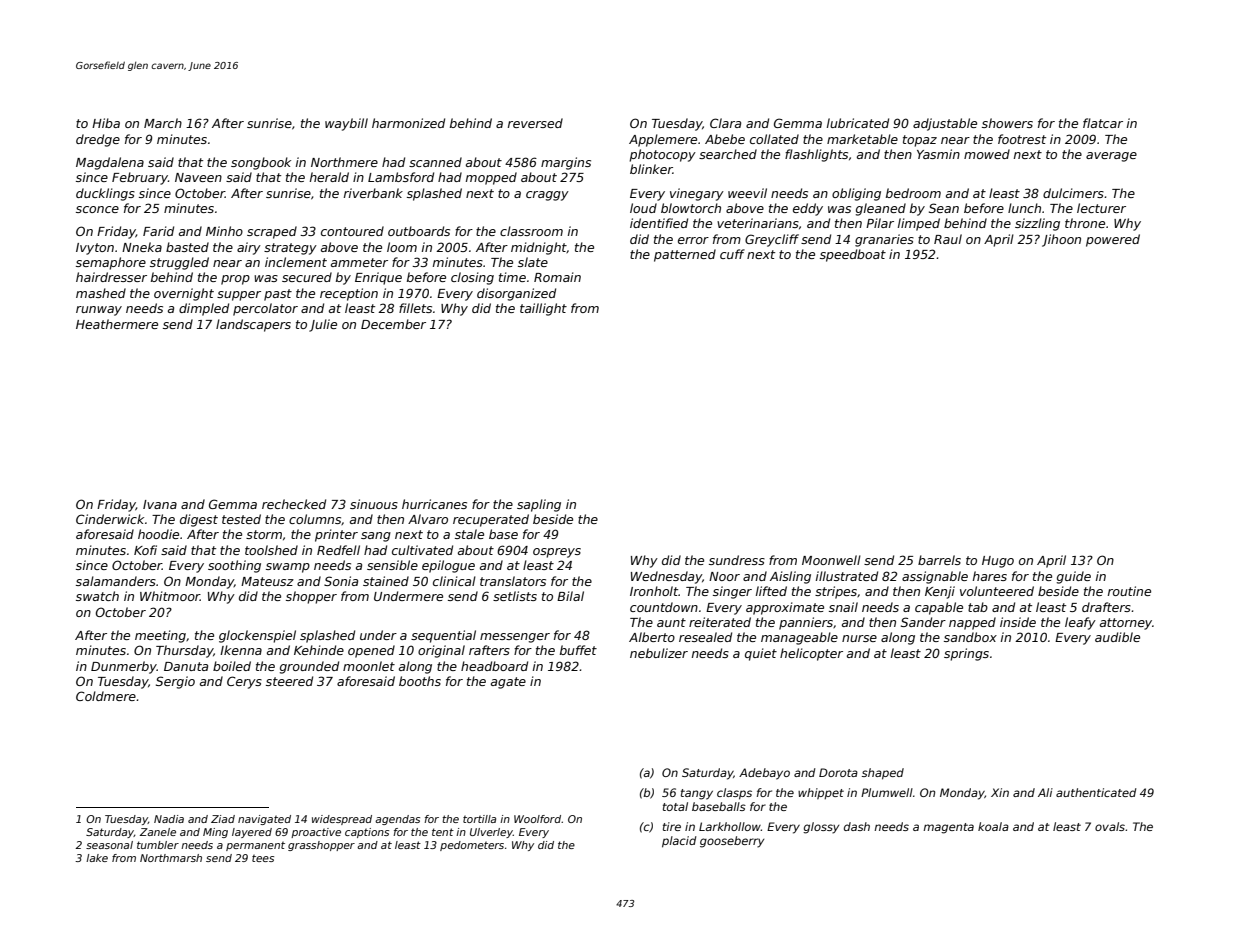  What do you see at coordinates (1007, 123) in the document?
I see `showers` at bounding box center [1007, 123].
